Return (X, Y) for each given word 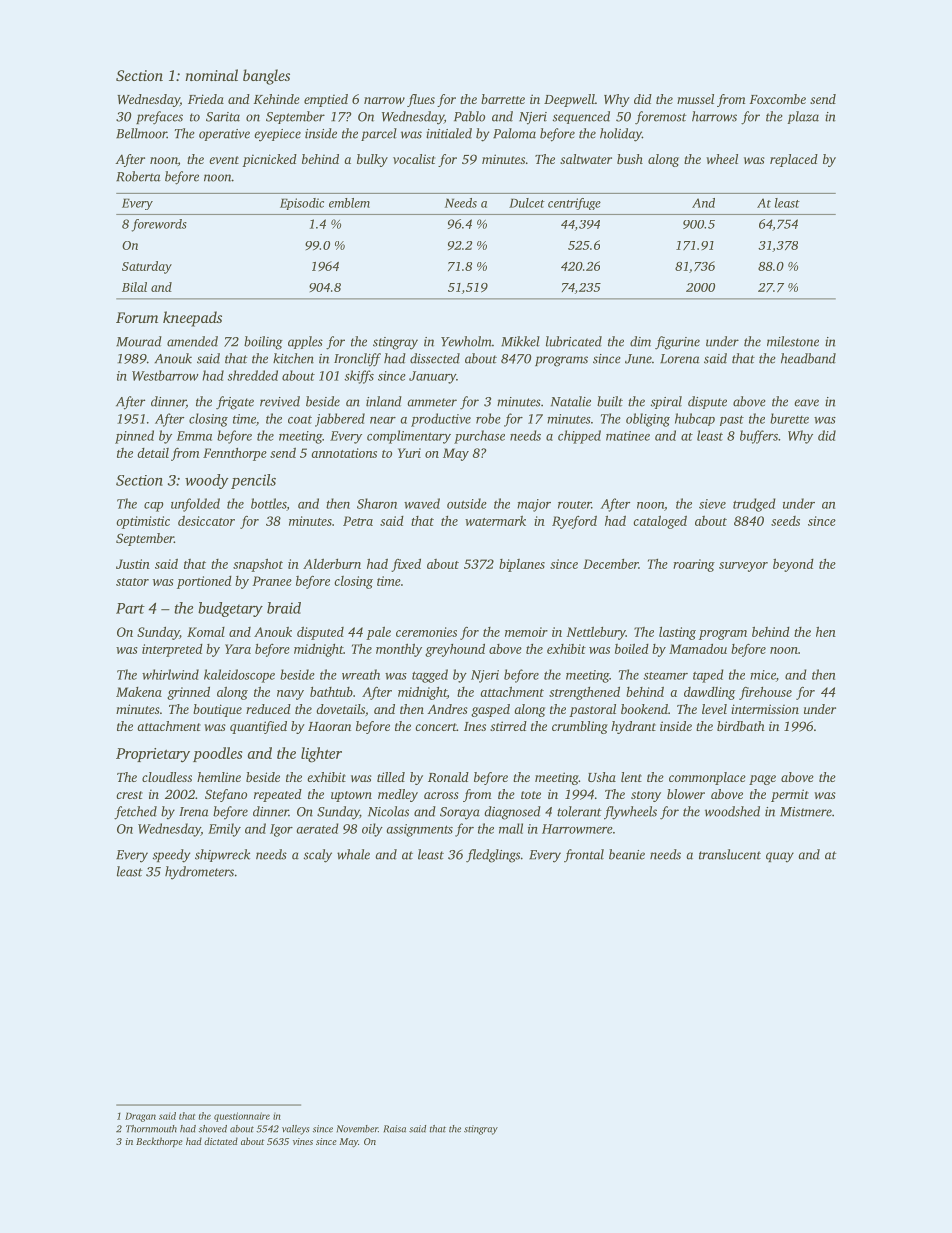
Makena (139, 692)
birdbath (741, 726)
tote (531, 795)
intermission (765, 709)
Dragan (140, 1117)
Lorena (680, 359)
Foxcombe (777, 99)
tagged (430, 676)
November (357, 1129)
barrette (503, 99)
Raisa (395, 1129)
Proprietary (153, 755)
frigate (235, 403)
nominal (211, 75)
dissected (435, 358)
